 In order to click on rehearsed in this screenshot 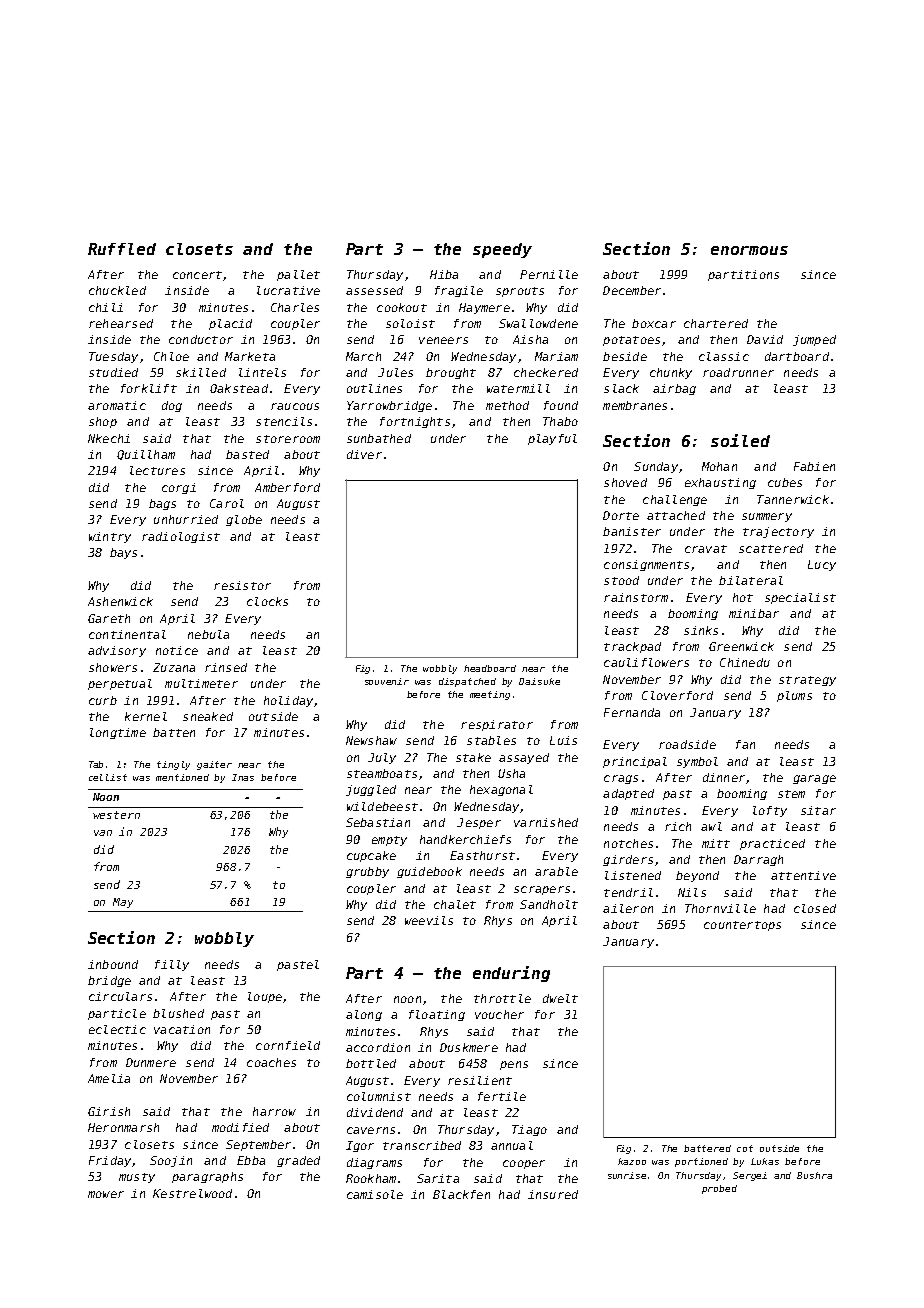, I will do `click(121, 323)`.
